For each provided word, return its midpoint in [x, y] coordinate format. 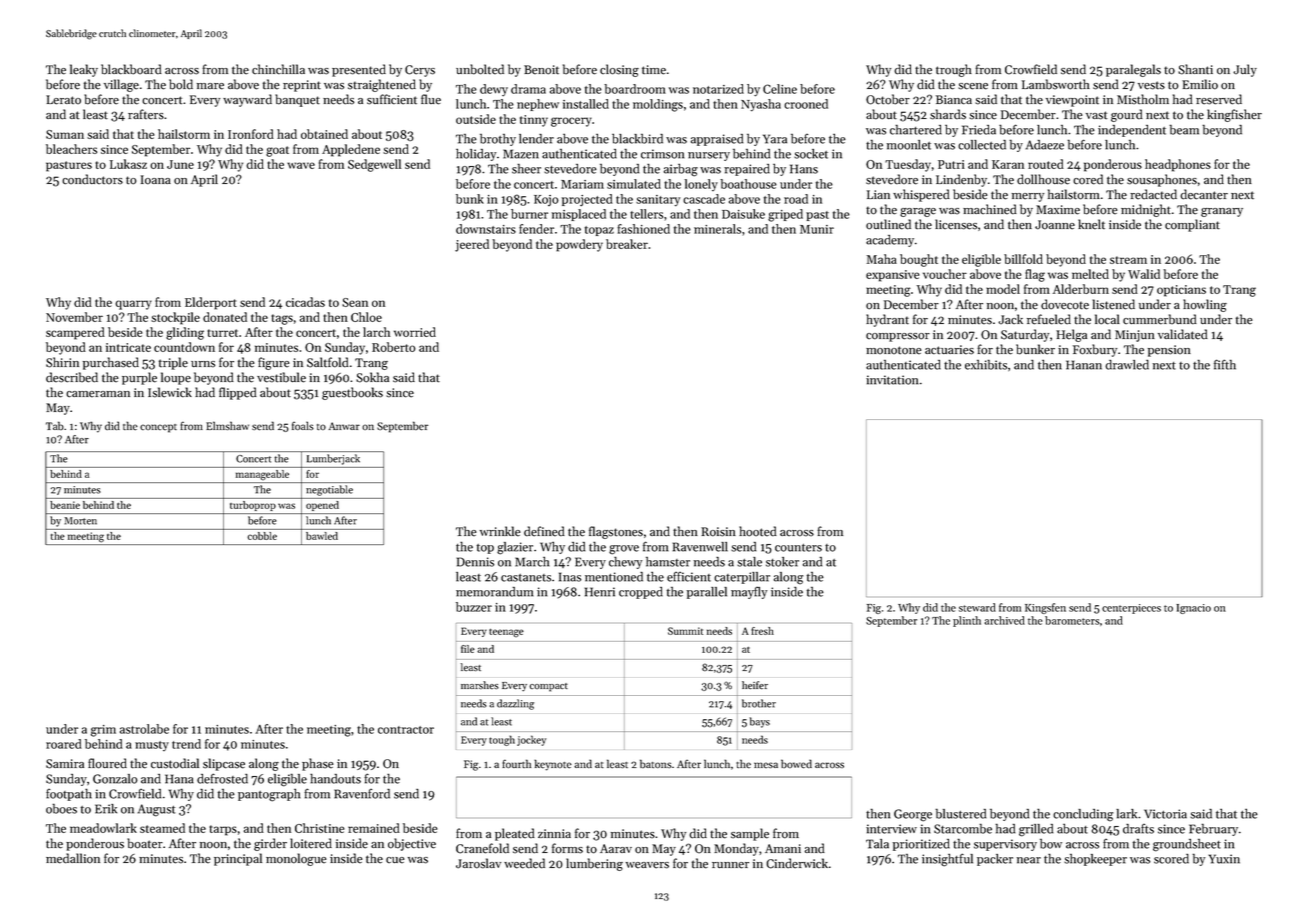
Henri [600, 592]
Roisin [718, 532]
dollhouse [1043, 179]
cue [395, 860]
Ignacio [1193, 609]
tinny [534, 121]
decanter [1204, 194]
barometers [1072, 620]
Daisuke [743, 214]
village [121, 85]
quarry [133, 305]
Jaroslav [478, 863]
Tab [55, 425]
